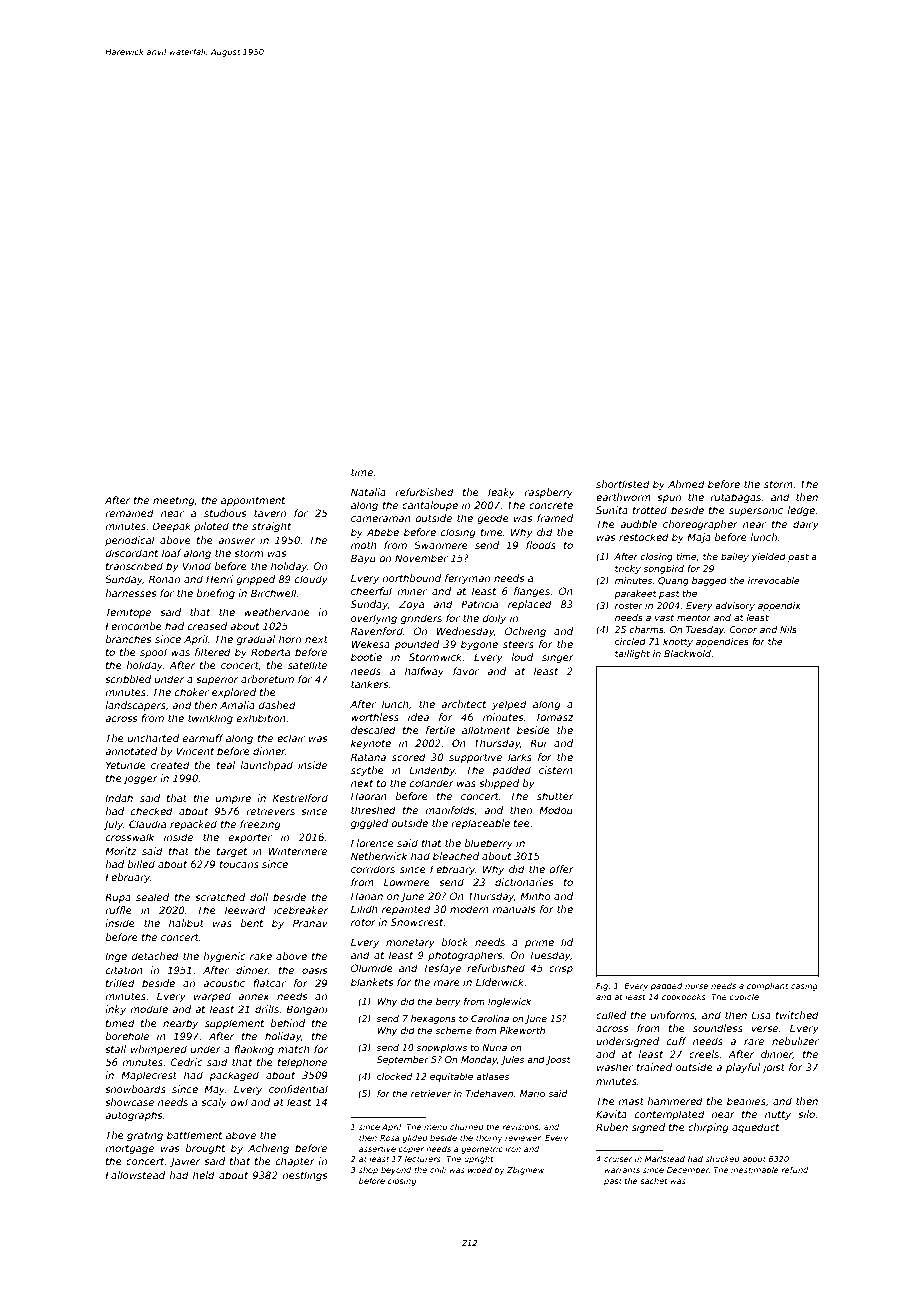 This screenshot has width=924, height=1308. I want to click on supersonic, so click(756, 511).
